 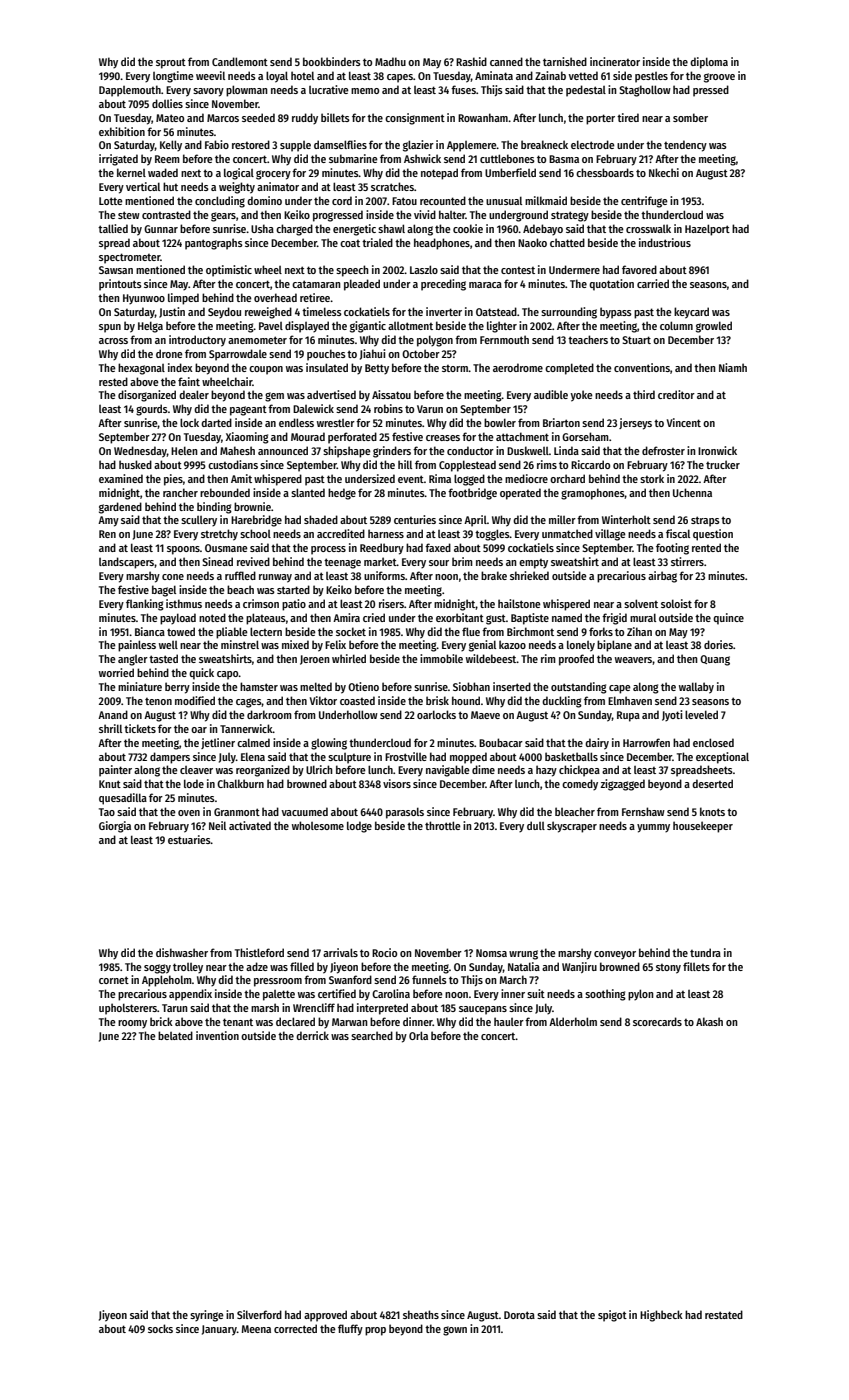 What do you see at coordinates (605, 995) in the document?
I see `soothing` at bounding box center [605, 995].
